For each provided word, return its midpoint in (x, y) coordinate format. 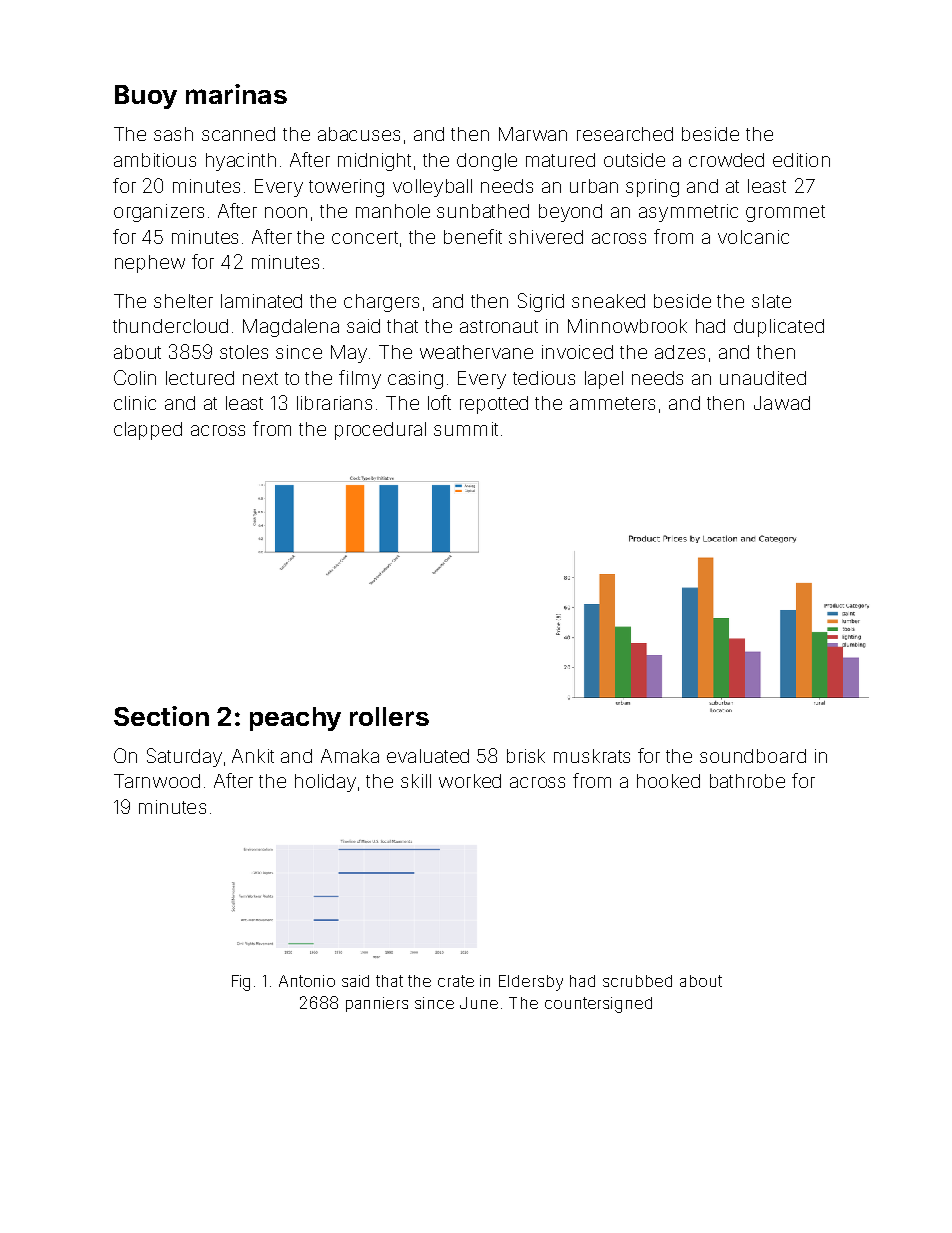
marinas (236, 94)
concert (365, 237)
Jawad (782, 403)
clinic (135, 403)
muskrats (592, 756)
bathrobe (747, 781)
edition (801, 160)
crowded (726, 160)
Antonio (307, 981)
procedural (380, 431)
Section (161, 716)
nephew (150, 264)
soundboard (753, 756)
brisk (526, 756)
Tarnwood (157, 781)
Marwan (533, 134)
